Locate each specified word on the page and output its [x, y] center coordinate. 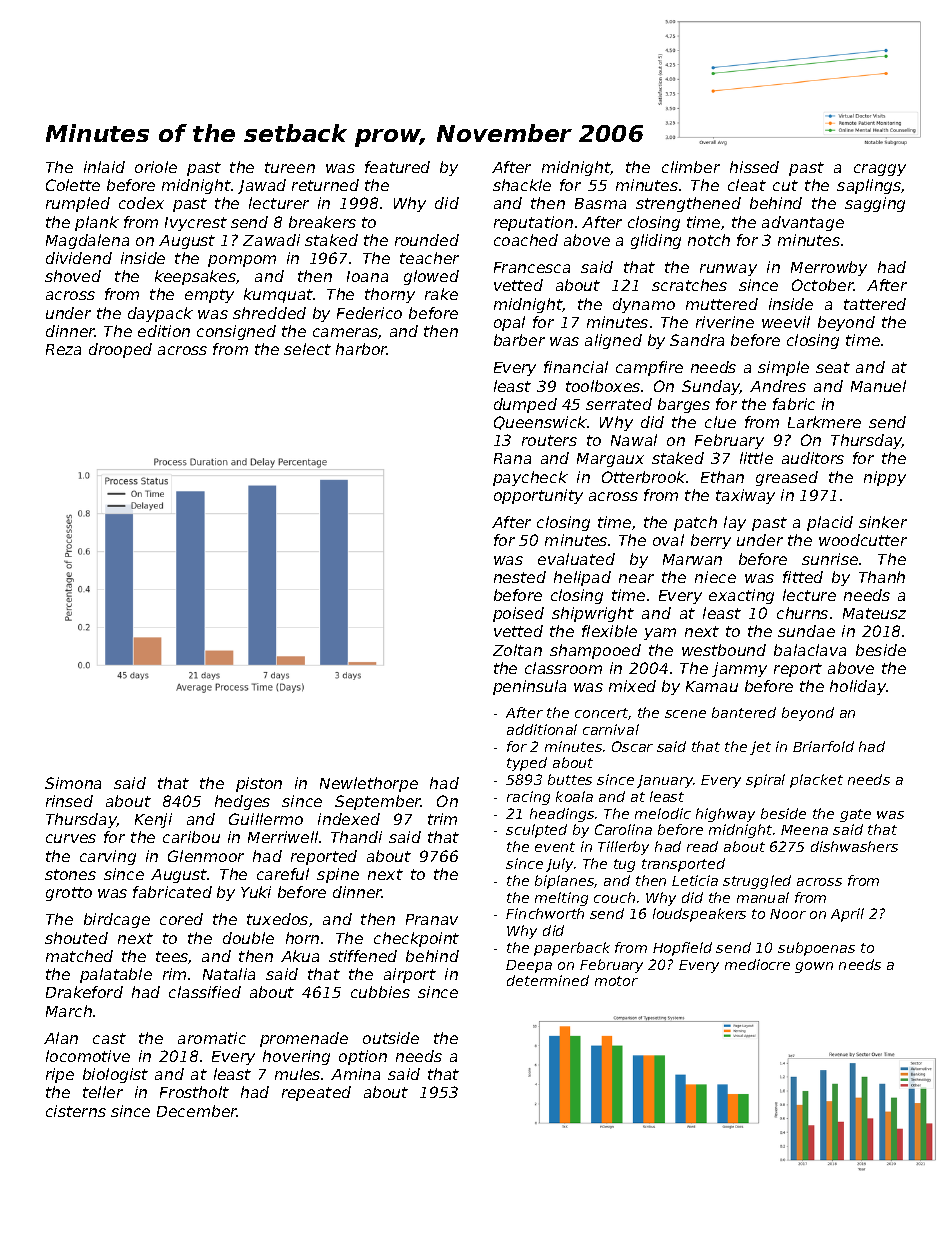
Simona [73, 783]
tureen [290, 167]
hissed [754, 167]
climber [691, 167]
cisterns [76, 1111]
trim [442, 819]
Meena [804, 830]
